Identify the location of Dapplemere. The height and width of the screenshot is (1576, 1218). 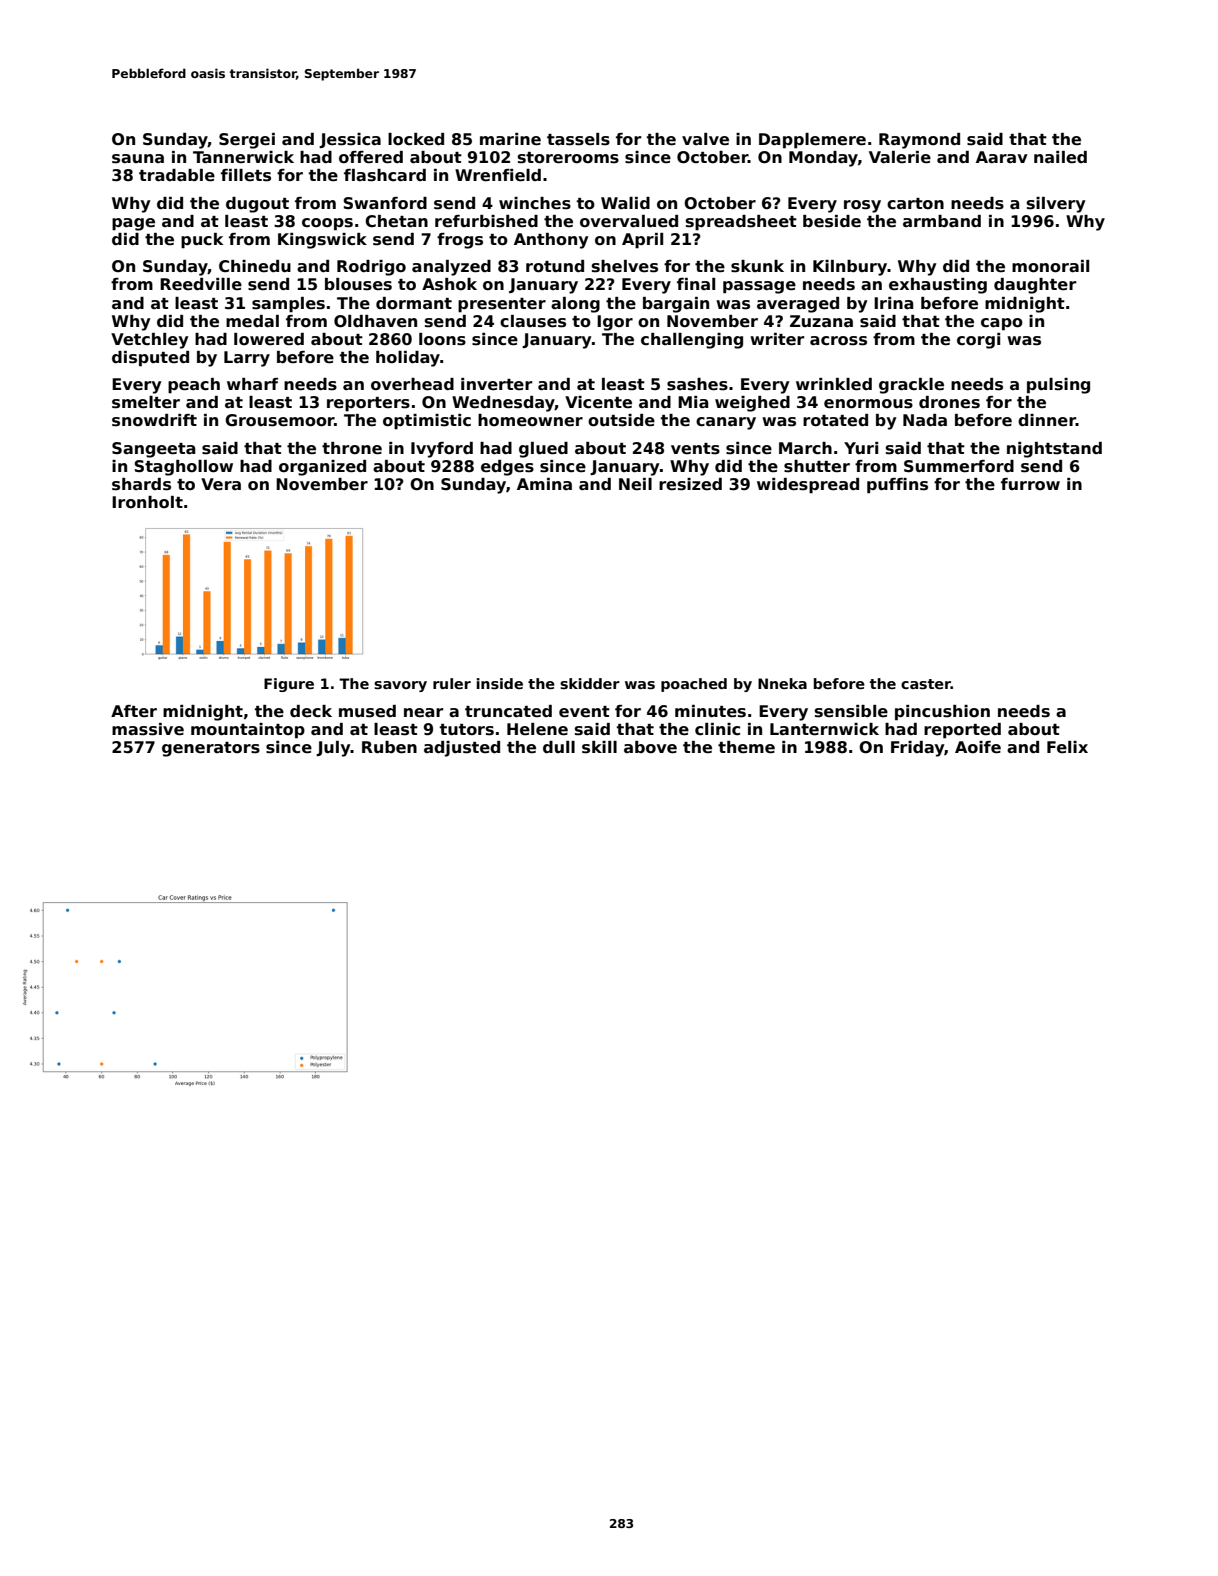
(812, 141).
